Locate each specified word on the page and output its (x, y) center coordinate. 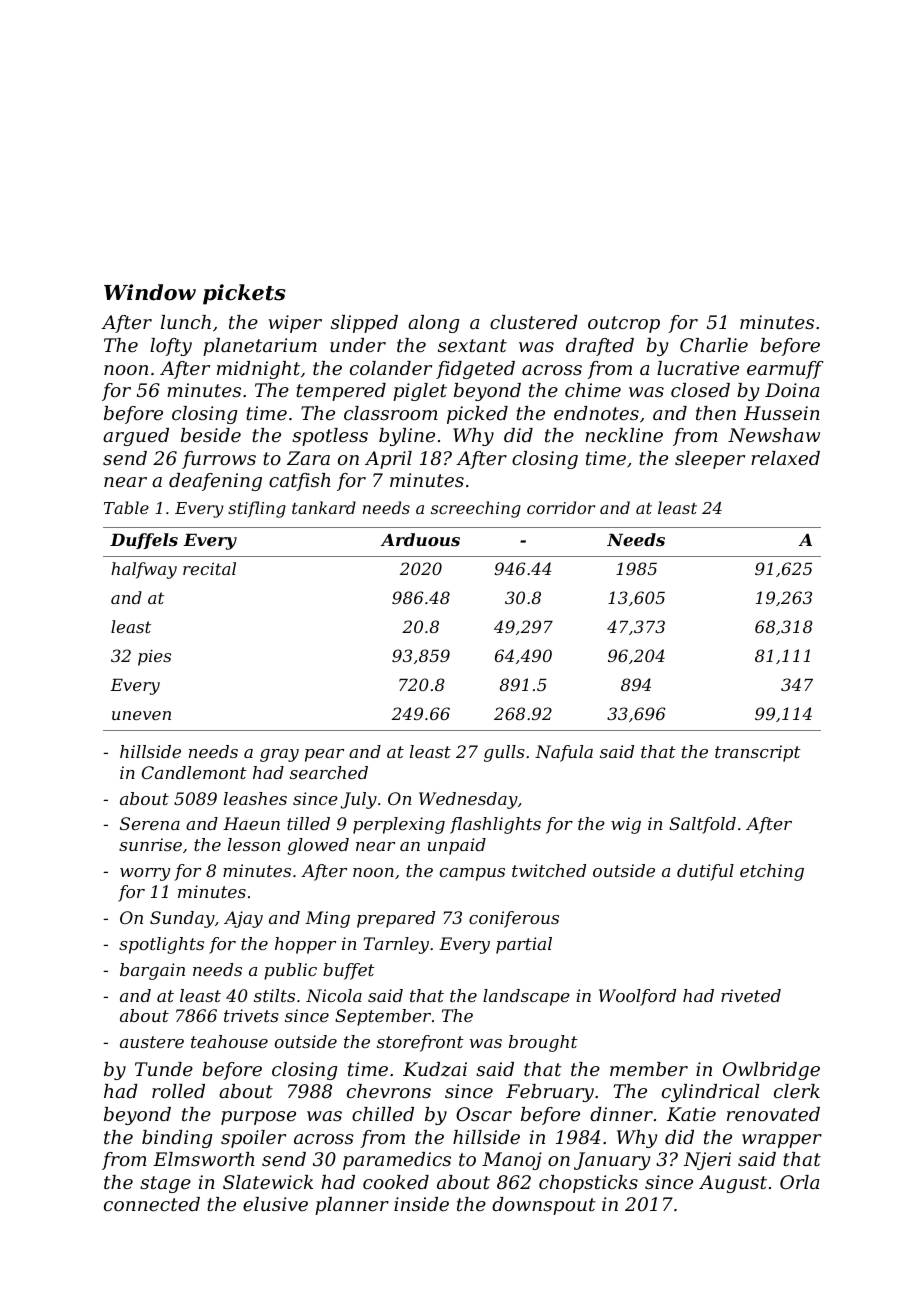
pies (154, 657)
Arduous (420, 539)
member (649, 1069)
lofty (171, 347)
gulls (504, 753)
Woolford (637, 997)
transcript (758, 753)
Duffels (144, 541)
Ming (327, 919)
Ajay (243, 919)
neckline (624, 435)
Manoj (512, 1161)
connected (152, 1204)
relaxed (785, 458)
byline (407, 437)
